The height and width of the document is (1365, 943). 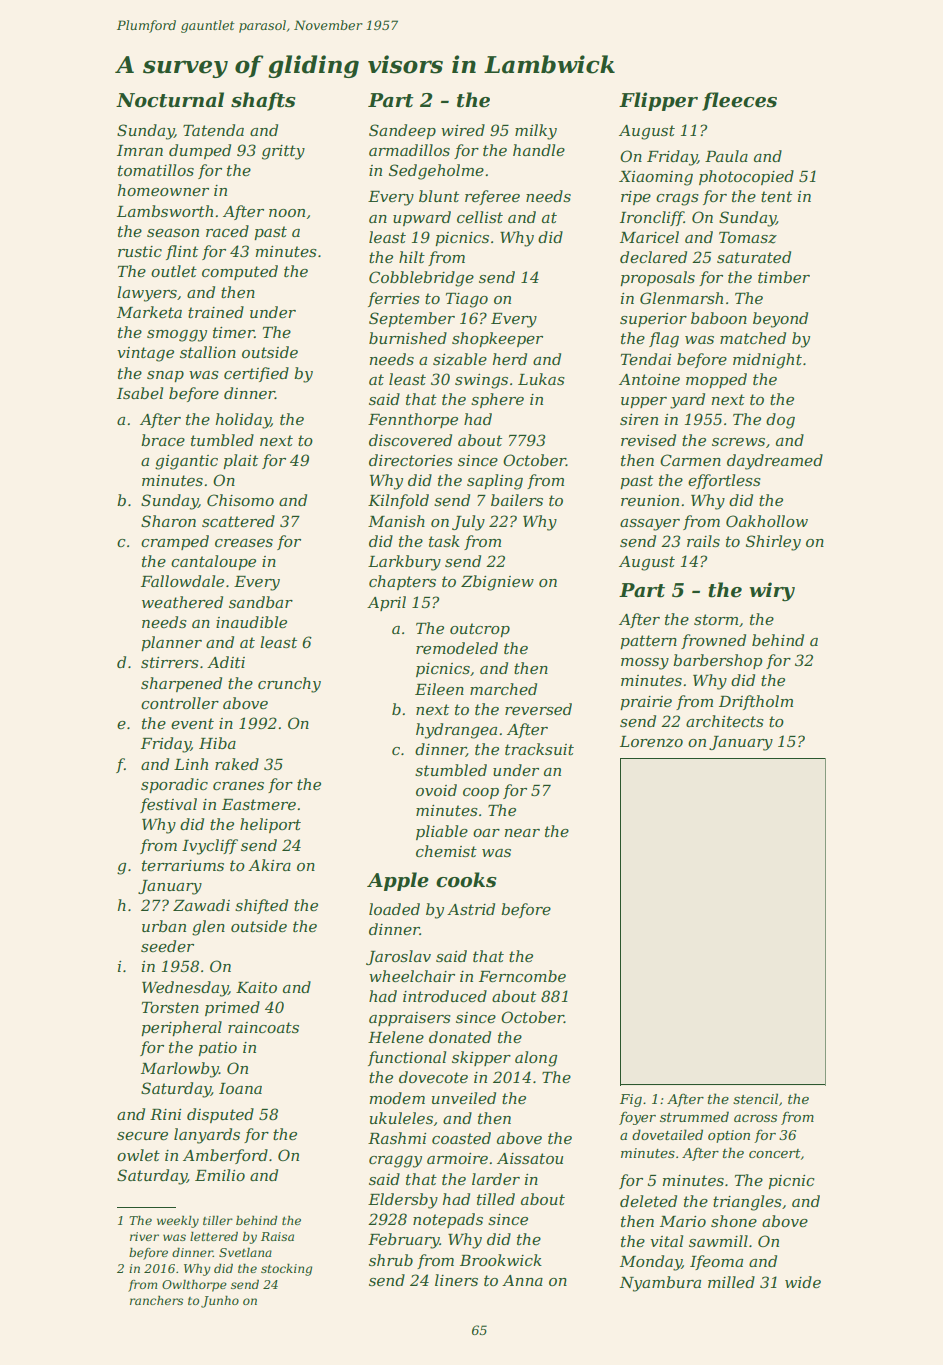 What do you see at coordinates (480, 630) in the document?
I see `outcrop` at bounding box center [480, 630].
